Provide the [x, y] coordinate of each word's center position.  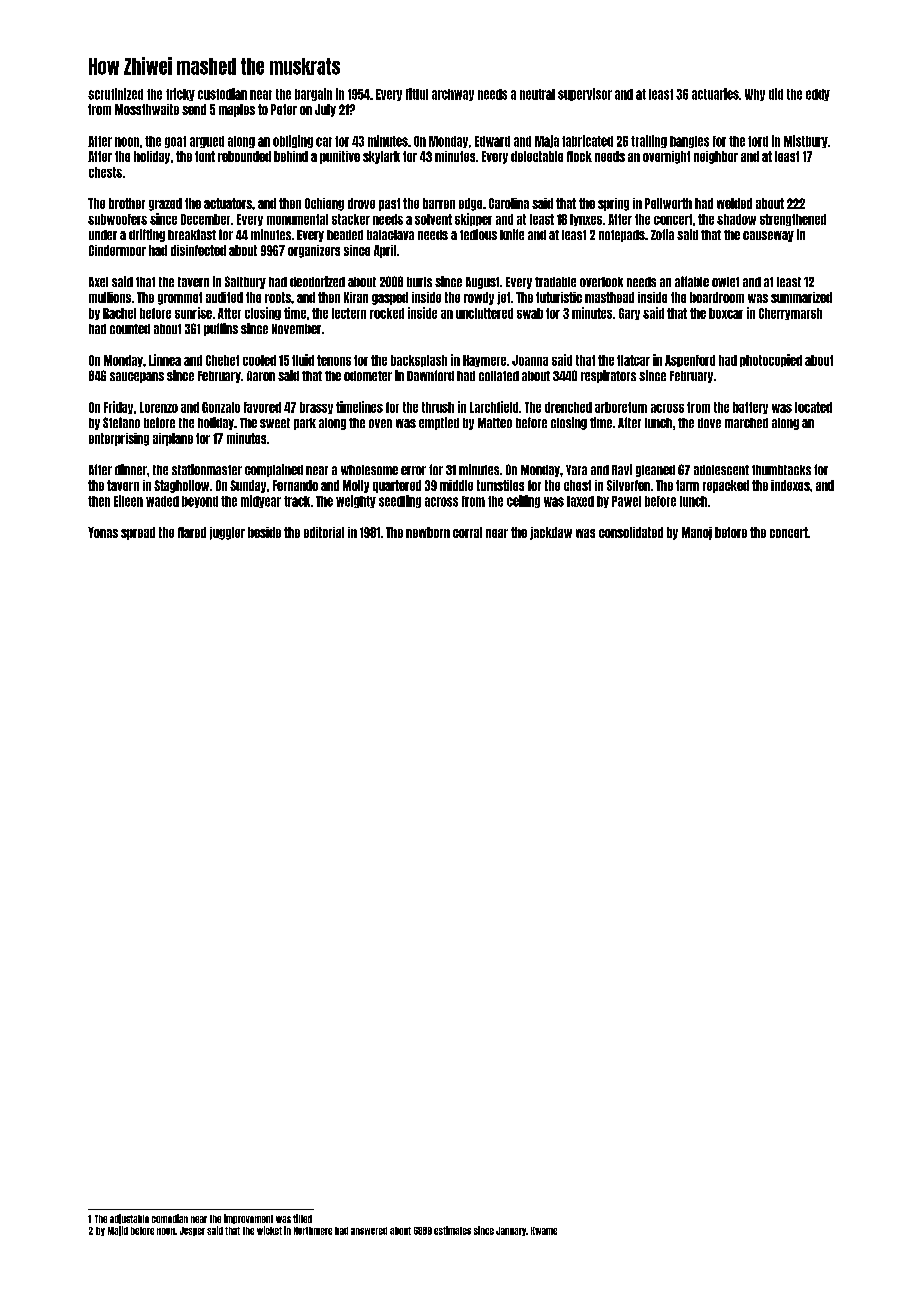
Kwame [544, 1231]
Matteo [495, 423]
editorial [324, 532]
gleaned [655, 471]
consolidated [631, 532]
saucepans [137, 377]
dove [709, 423]
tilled [302, 1218]
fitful [417, 94]
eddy [818, 95]
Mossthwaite [147, 109]
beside [264, 532]
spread [138, 533]
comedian [170, 1218]
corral [467, 532]
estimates [452, 1230]
